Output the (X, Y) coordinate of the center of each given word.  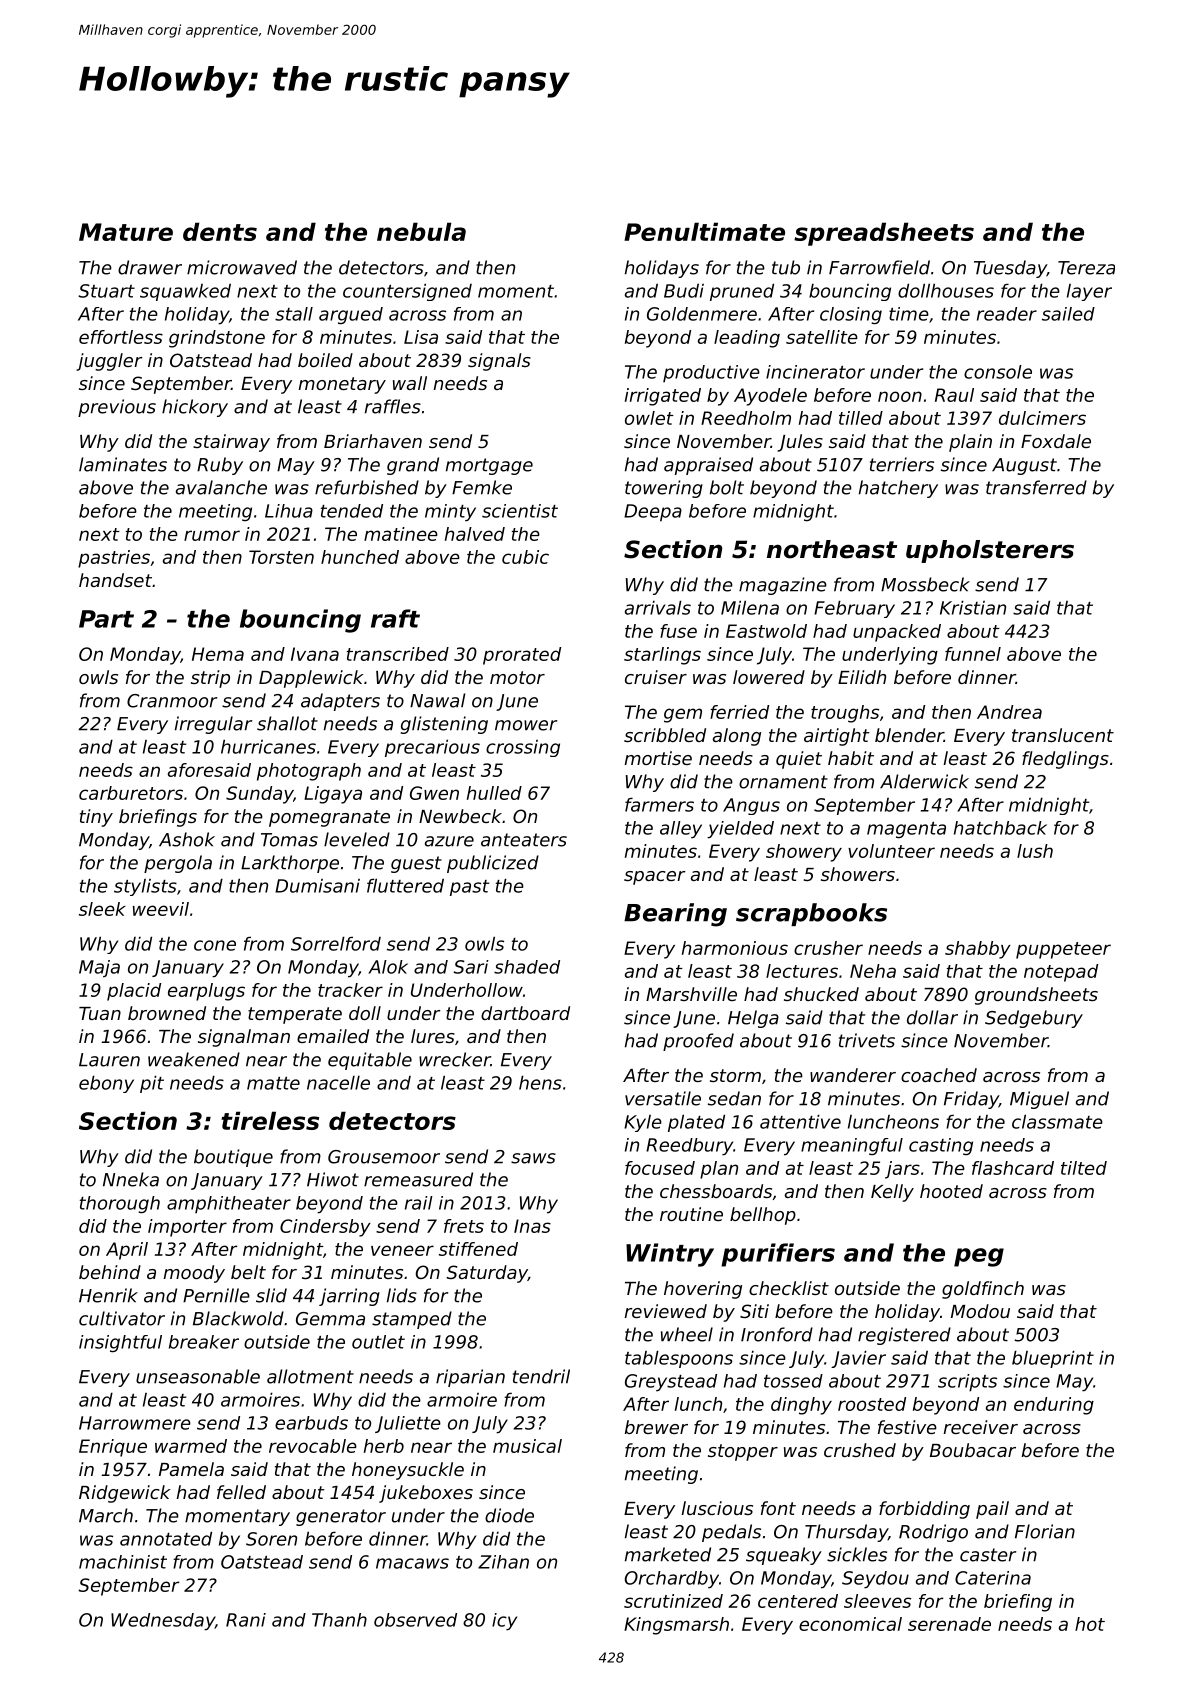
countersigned (407, 292)
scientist (520, 511)
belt (248, 1272)
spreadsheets (884, 234)
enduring (1054, 1406)
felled (241, 1492)
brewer (656, 1427)
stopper (743, 1452)
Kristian (973, 607)
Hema (218, 654)
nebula (421, 231)
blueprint (1053, 1359)
